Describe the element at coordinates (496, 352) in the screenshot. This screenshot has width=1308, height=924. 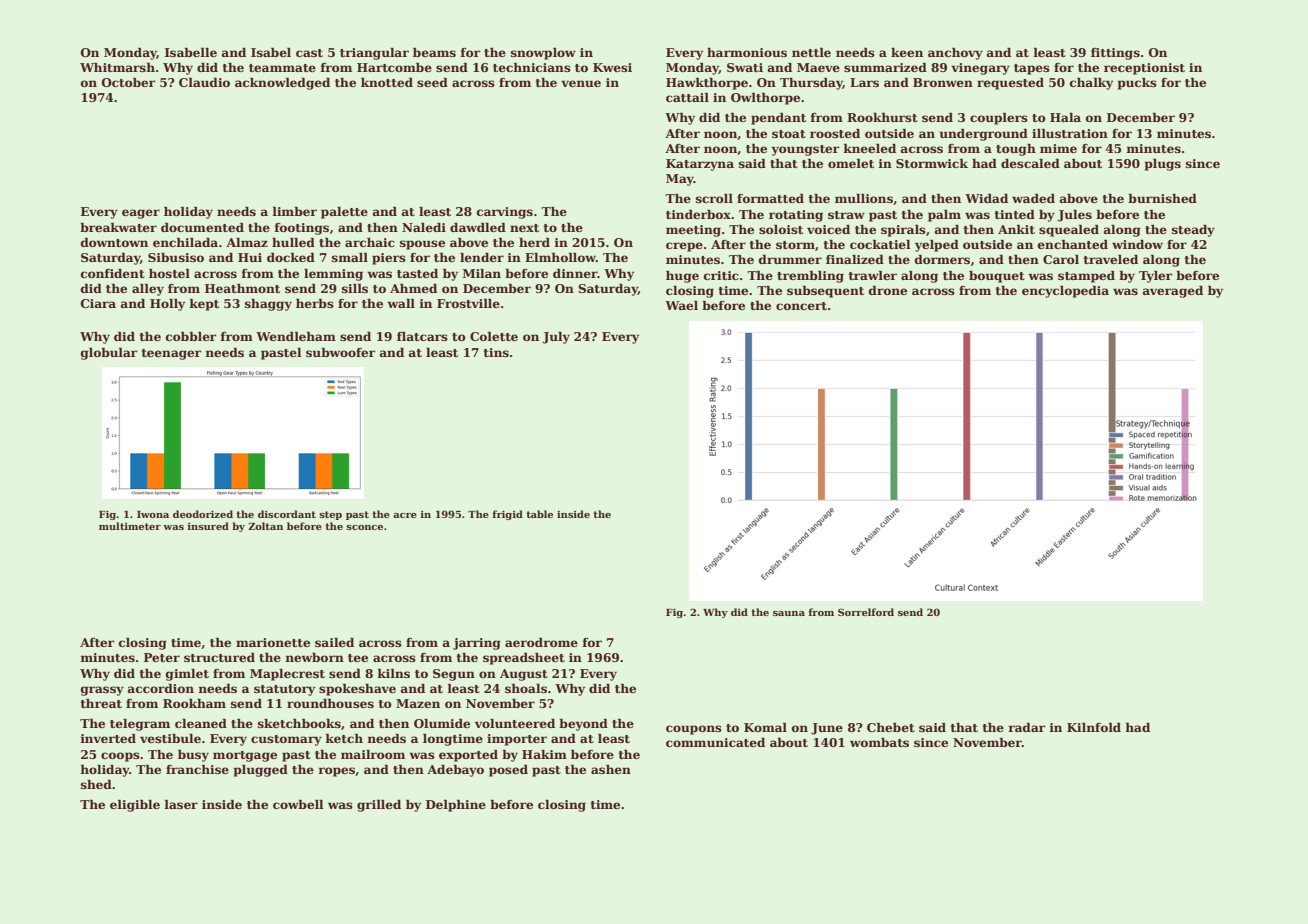
I see `tins` at that location.
